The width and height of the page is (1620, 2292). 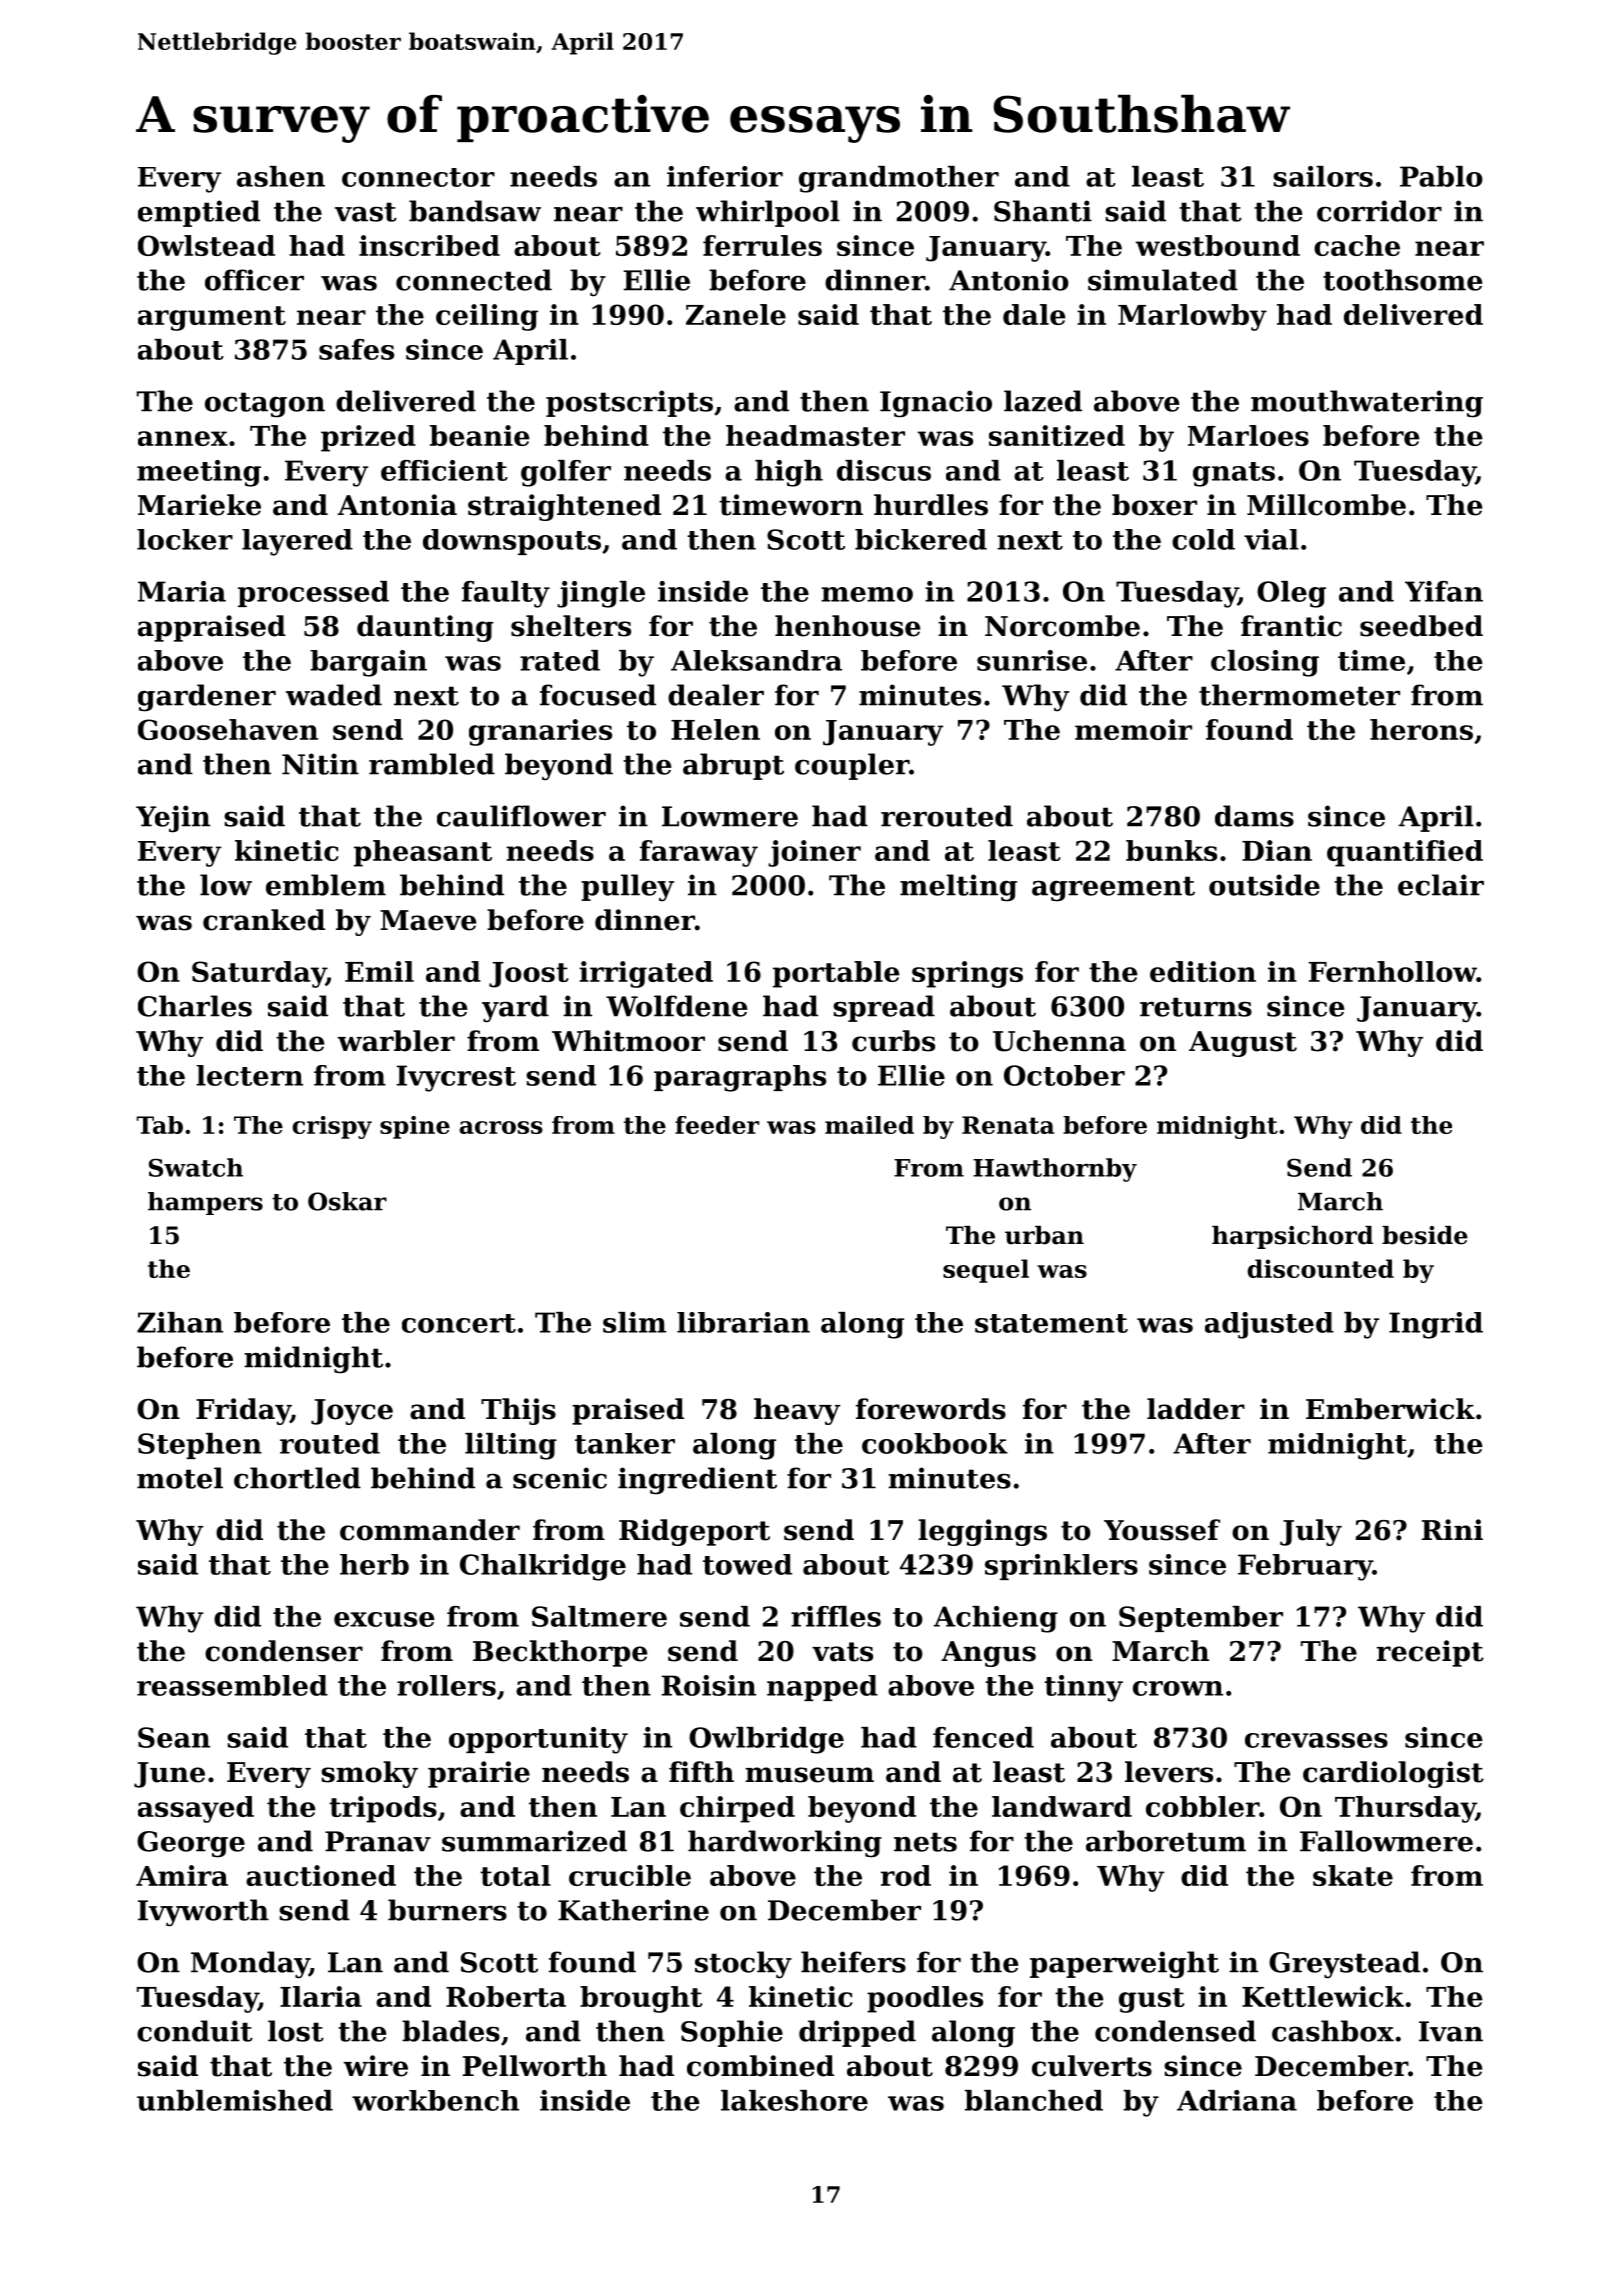 What do you see at coordinates (368, 438) in the page?
I see `prized` at bounding box center [368, 438].
